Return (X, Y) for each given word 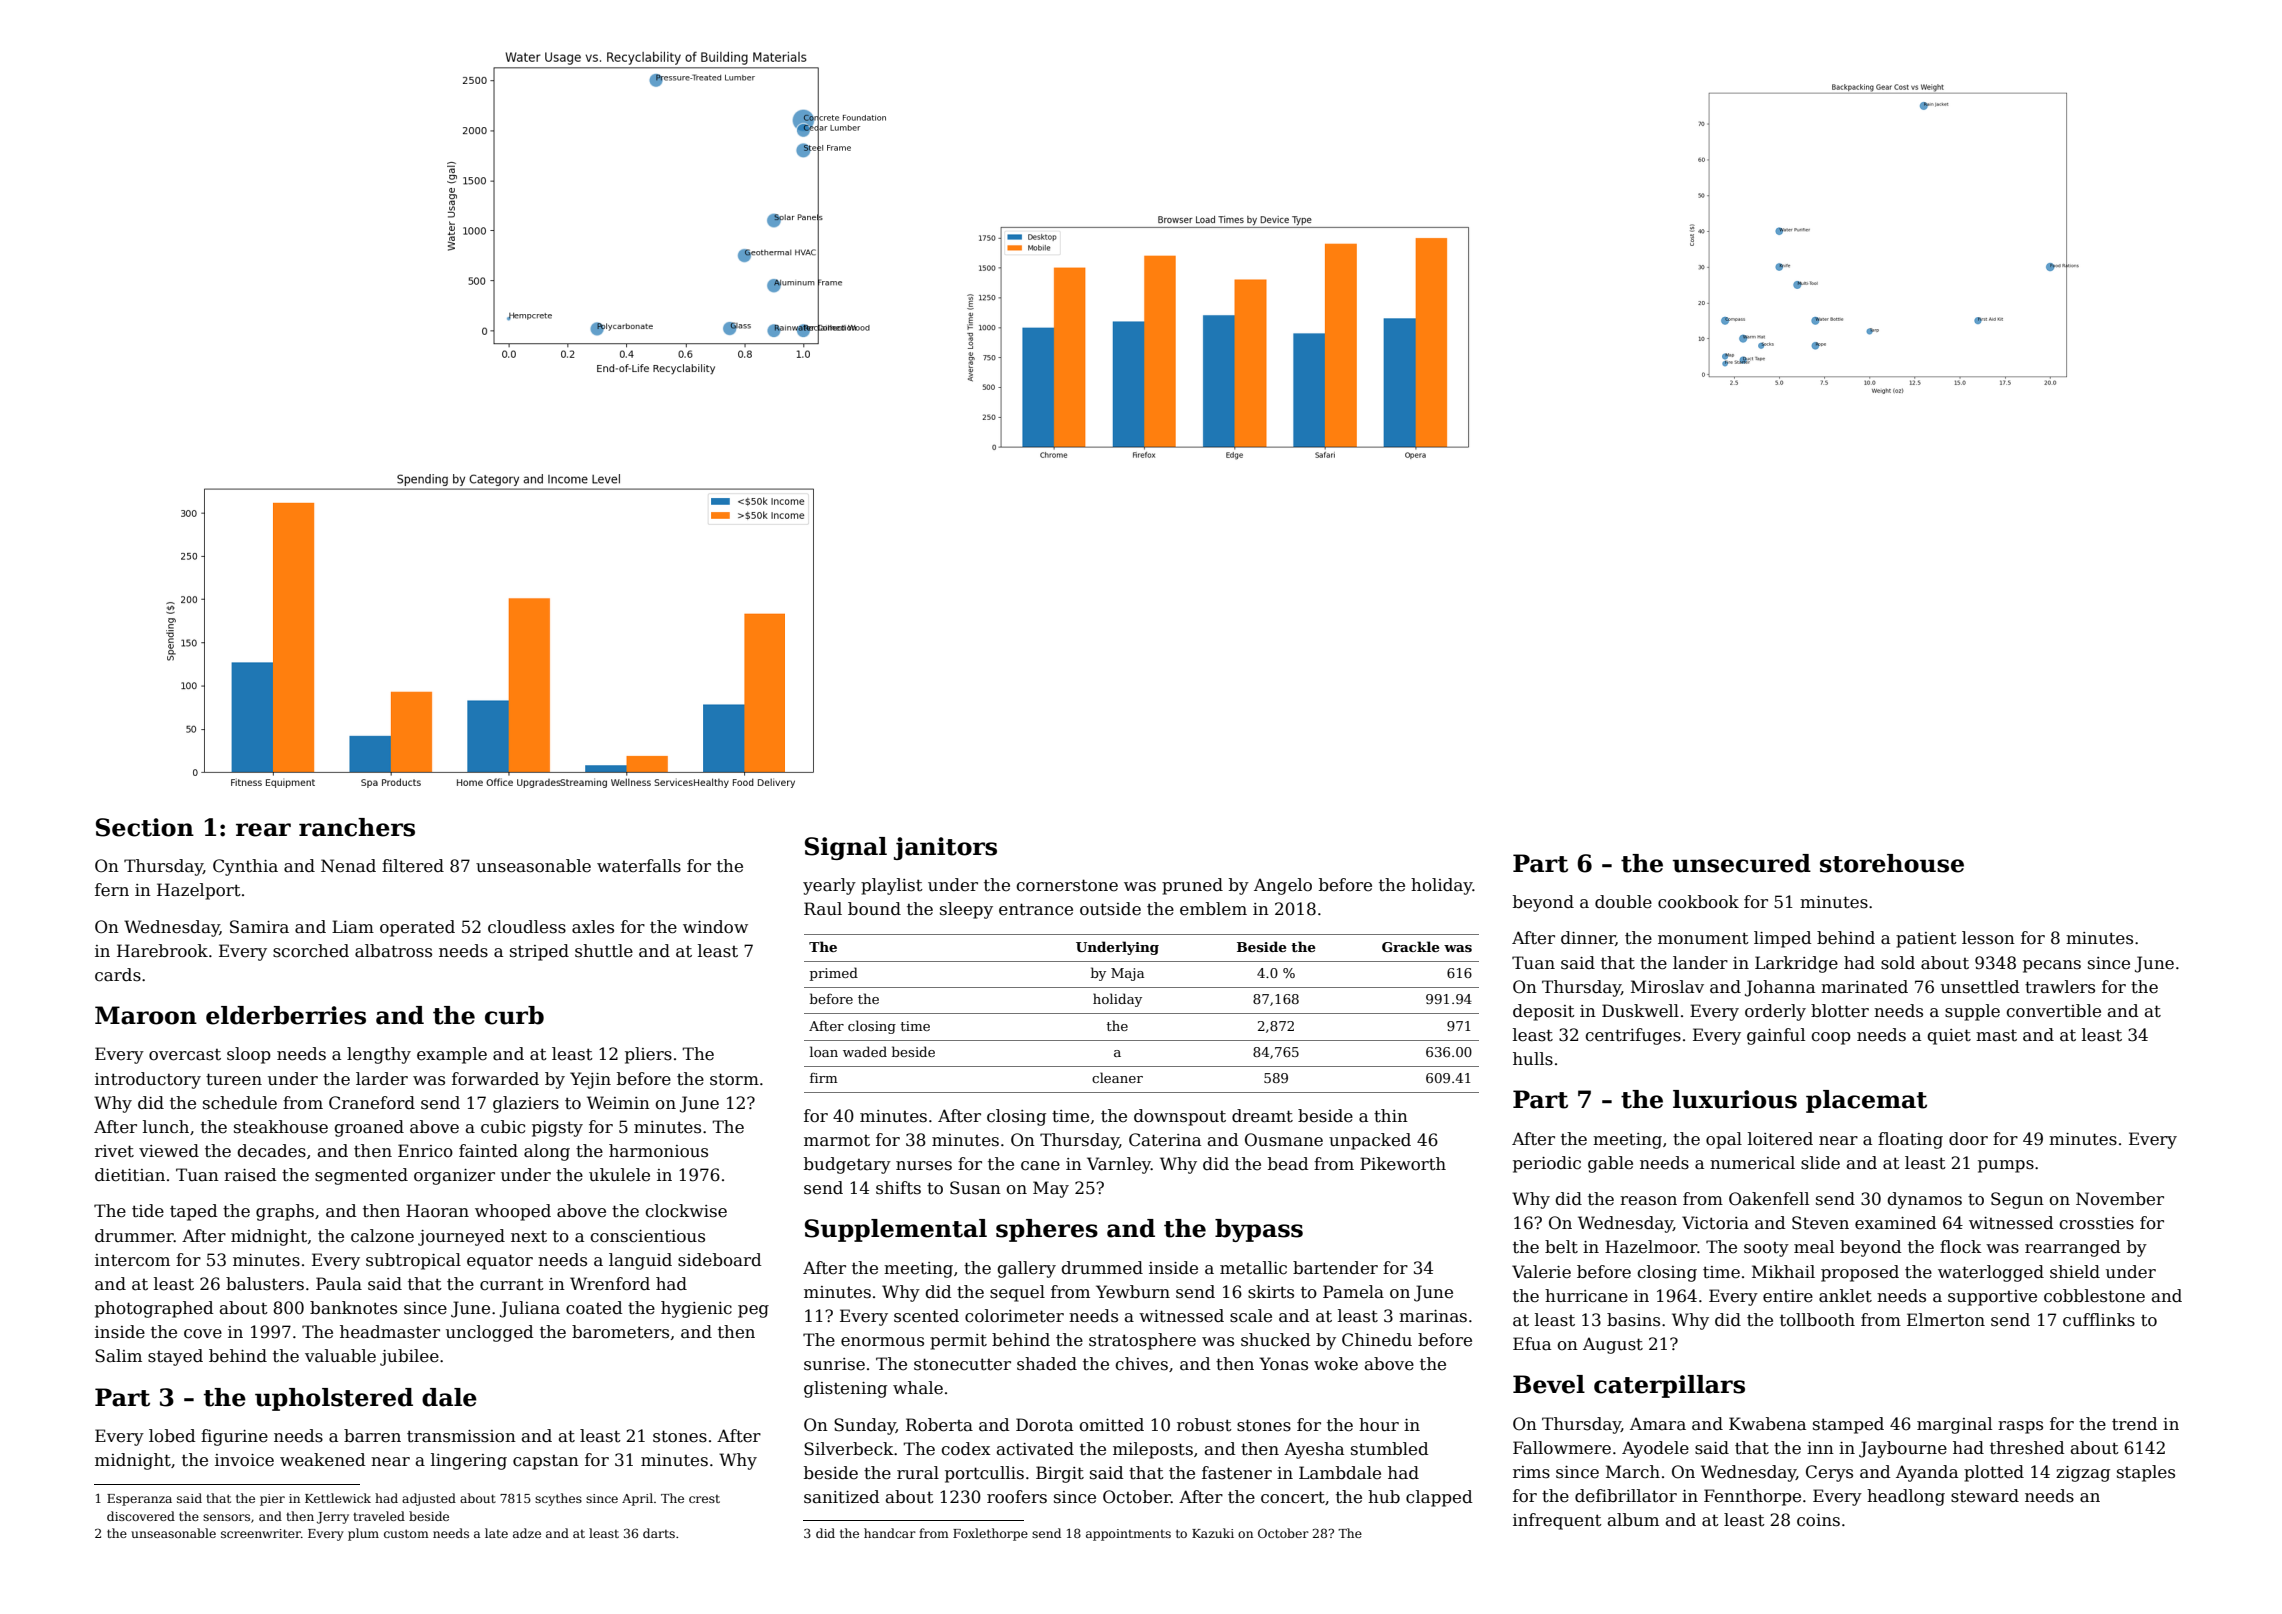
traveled (379, 1516)
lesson (1988, 938)
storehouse (1892, 863)
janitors (945, 848)
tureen (234, 1079)
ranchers (357, 827)
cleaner (1117, 1077)
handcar (890, 1533)
